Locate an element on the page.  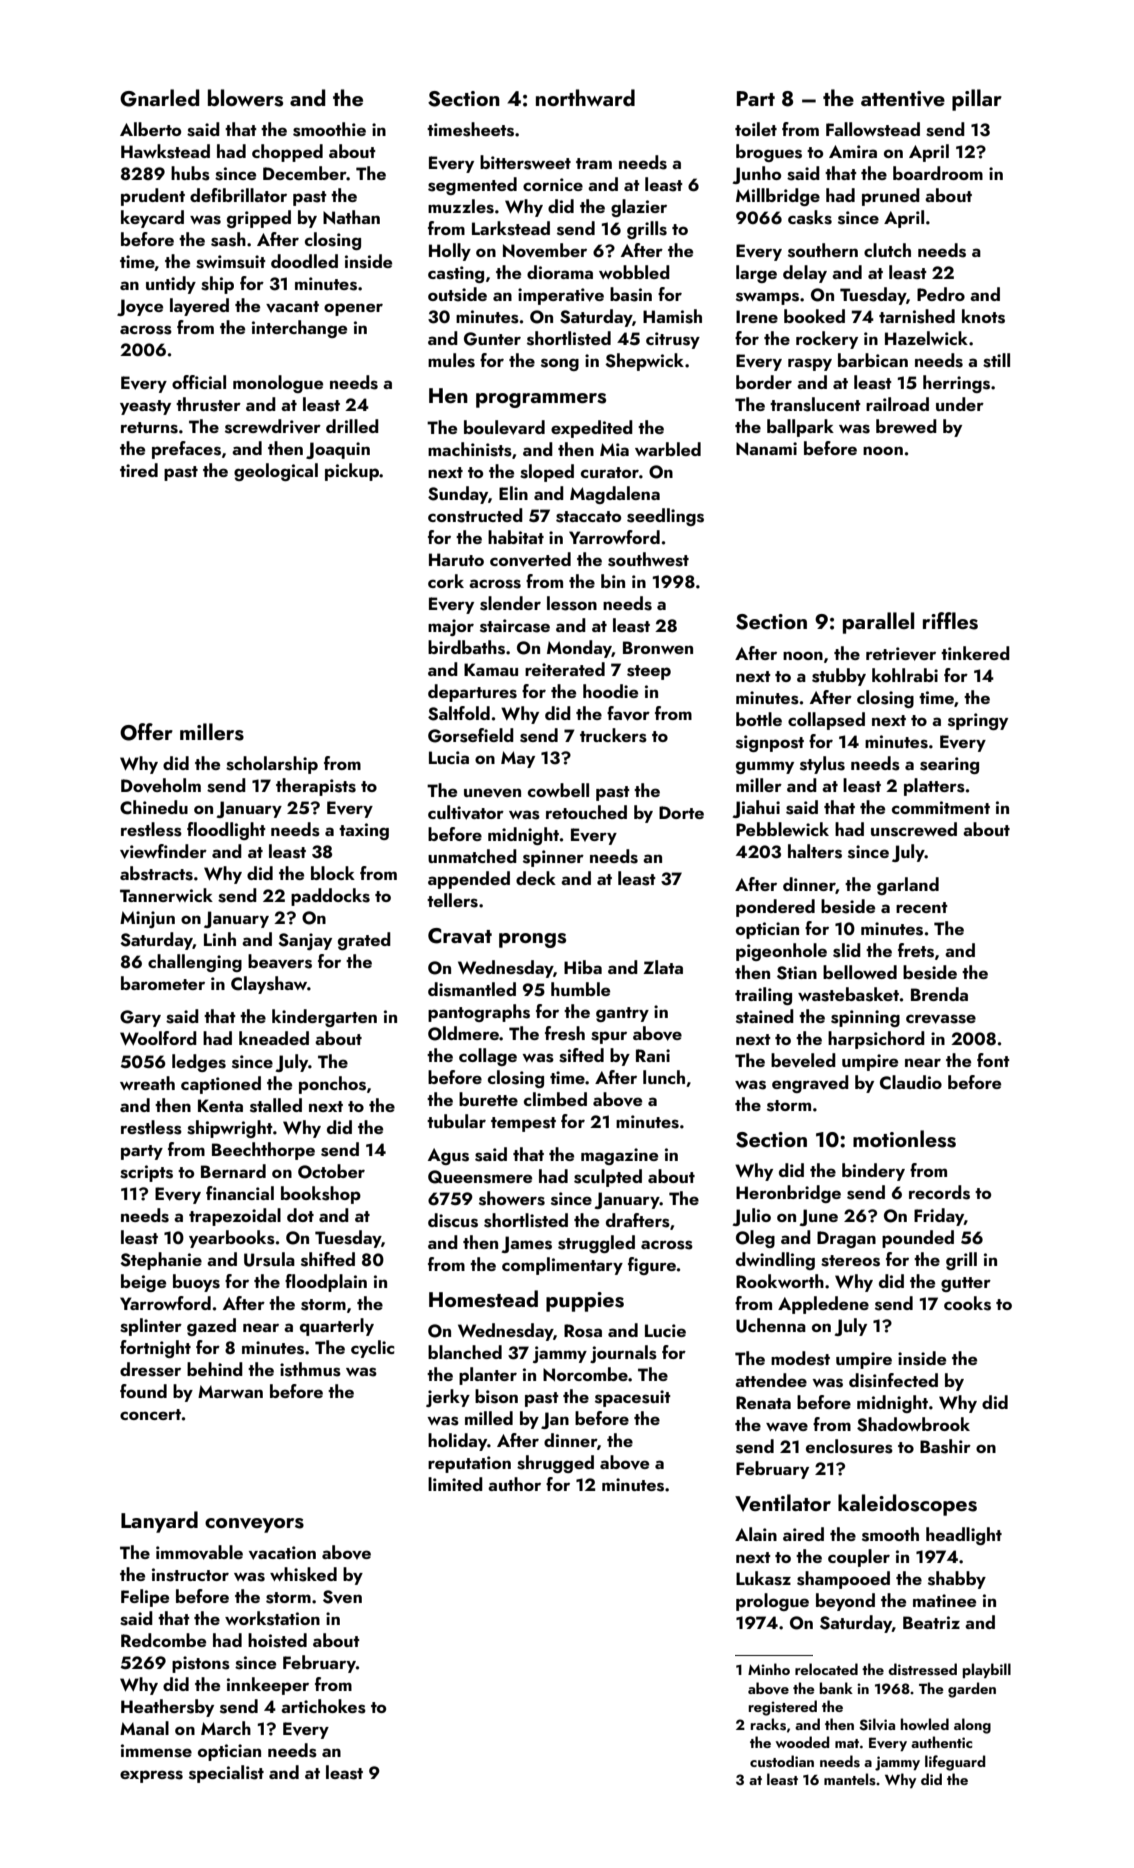
northward is located at coordinates (585, 97).
